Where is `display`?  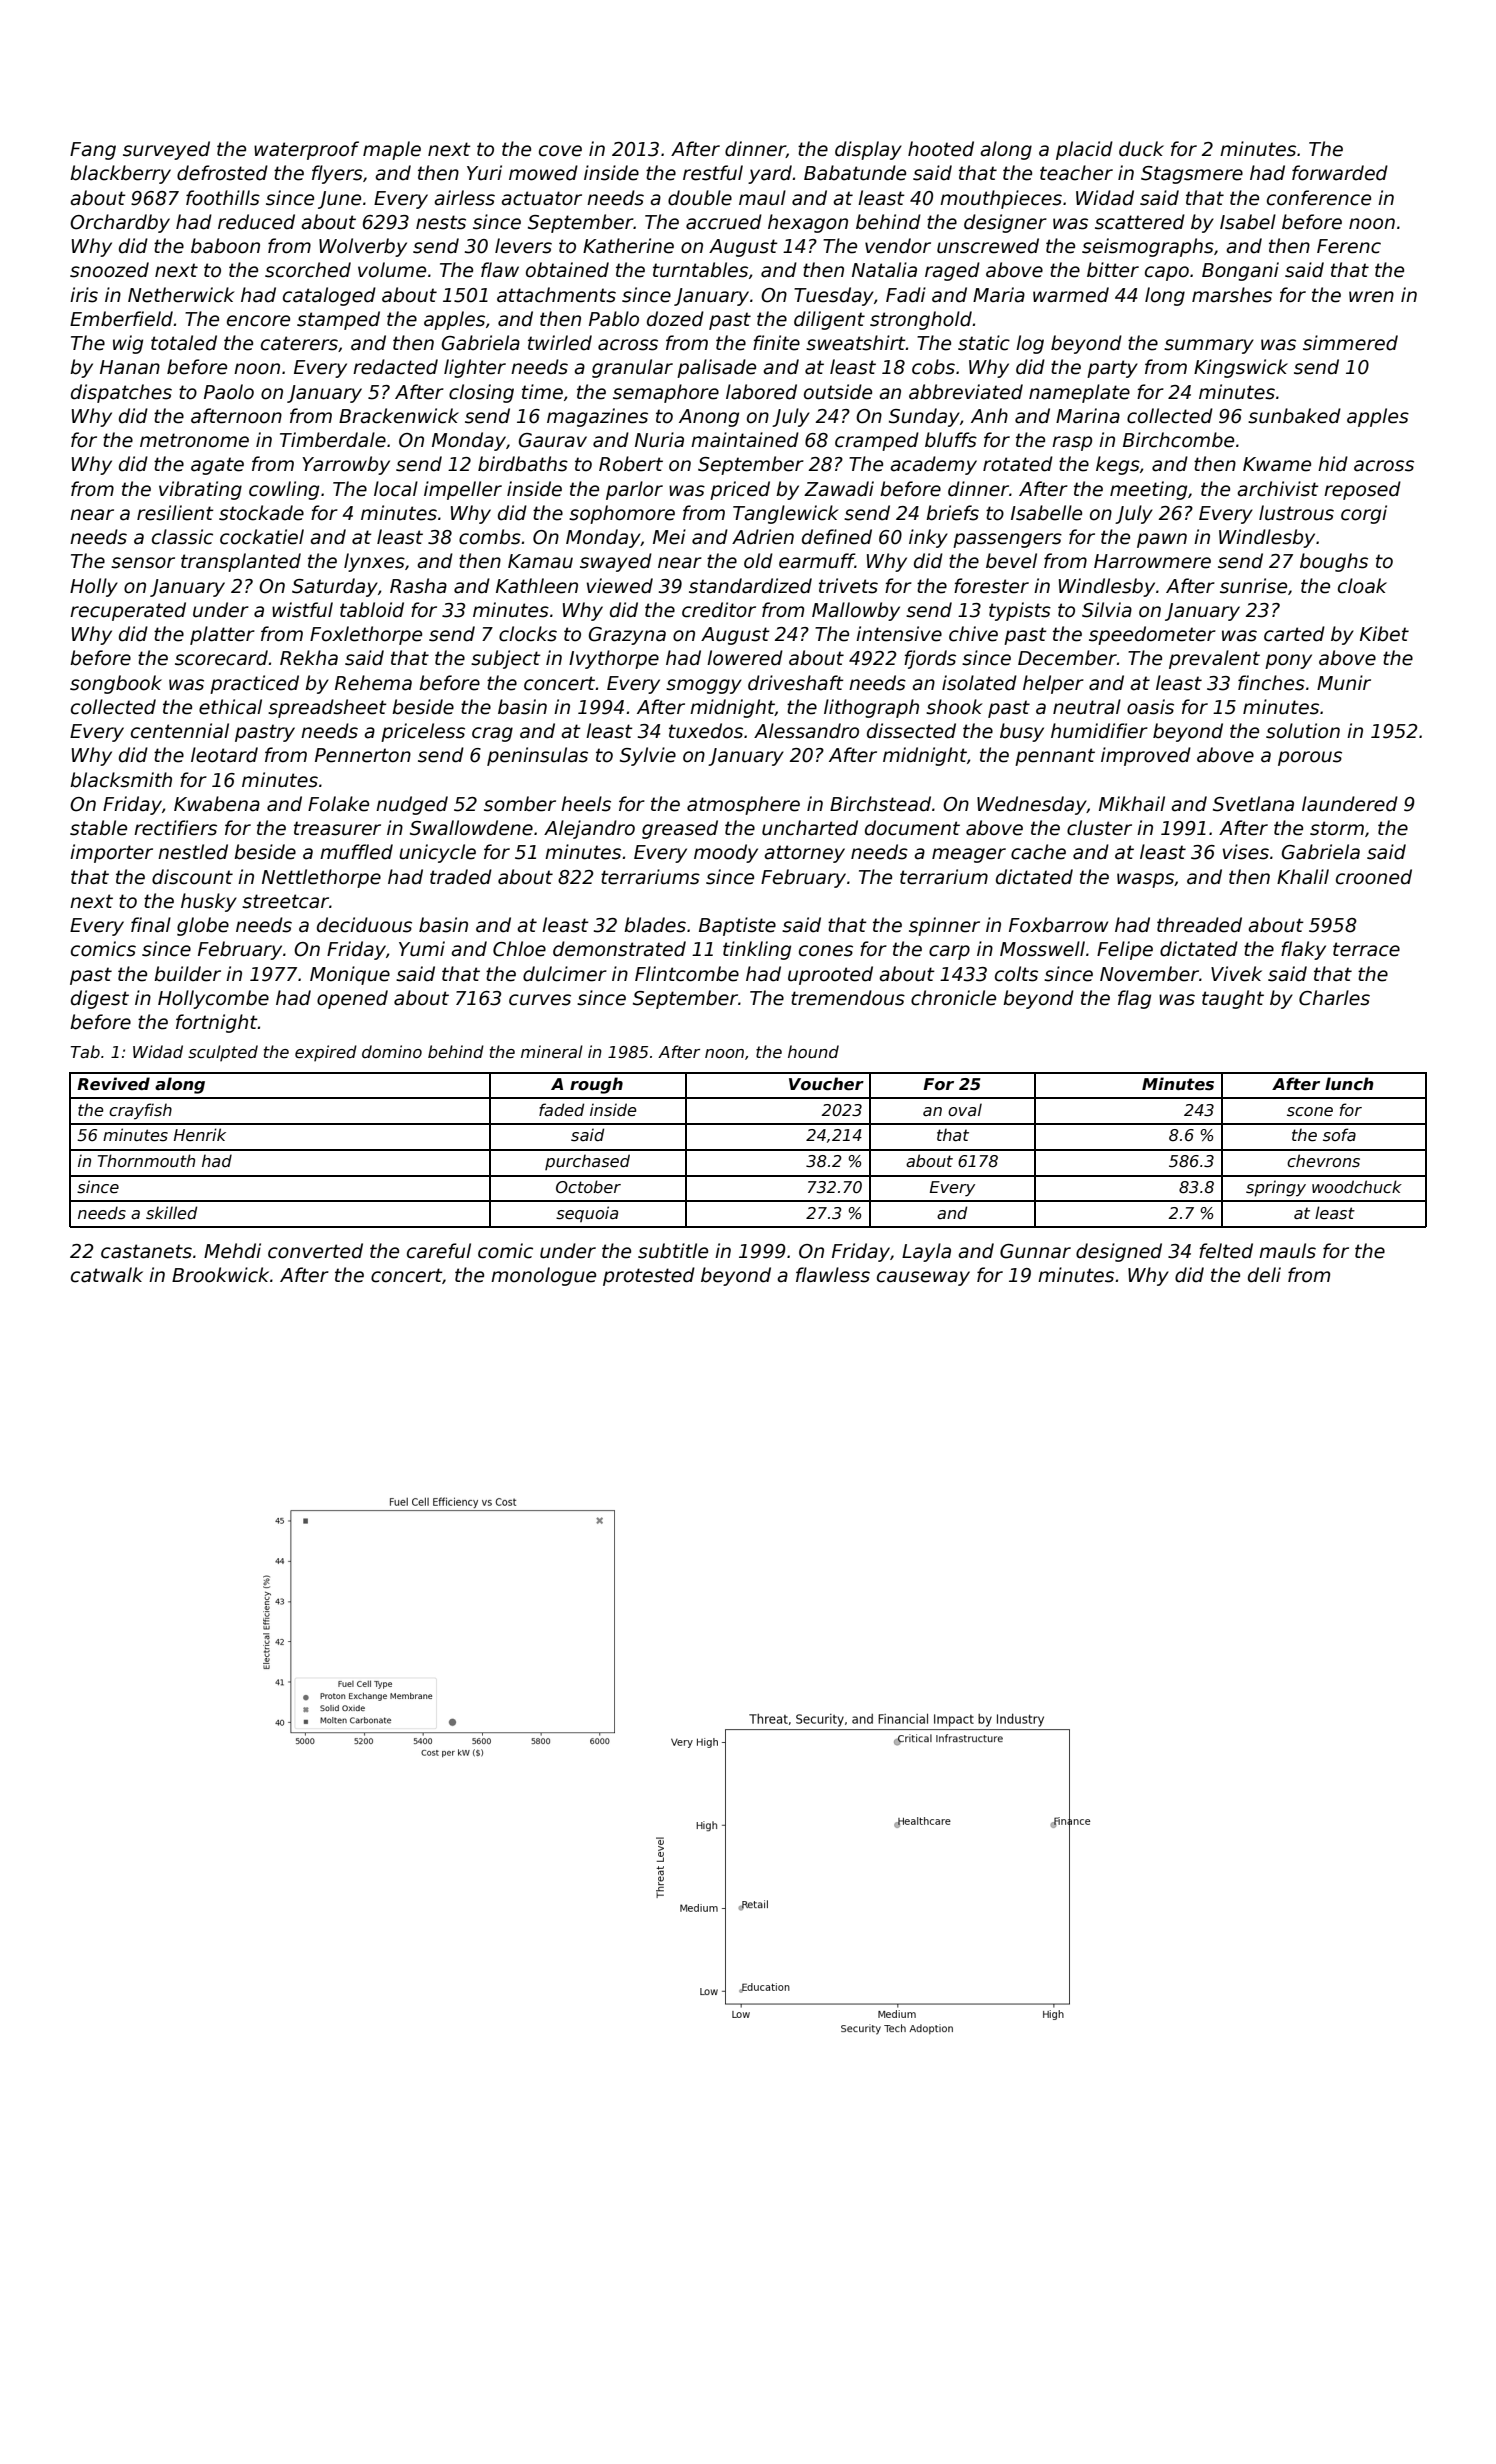
display is located at coordinates (868, 150).
